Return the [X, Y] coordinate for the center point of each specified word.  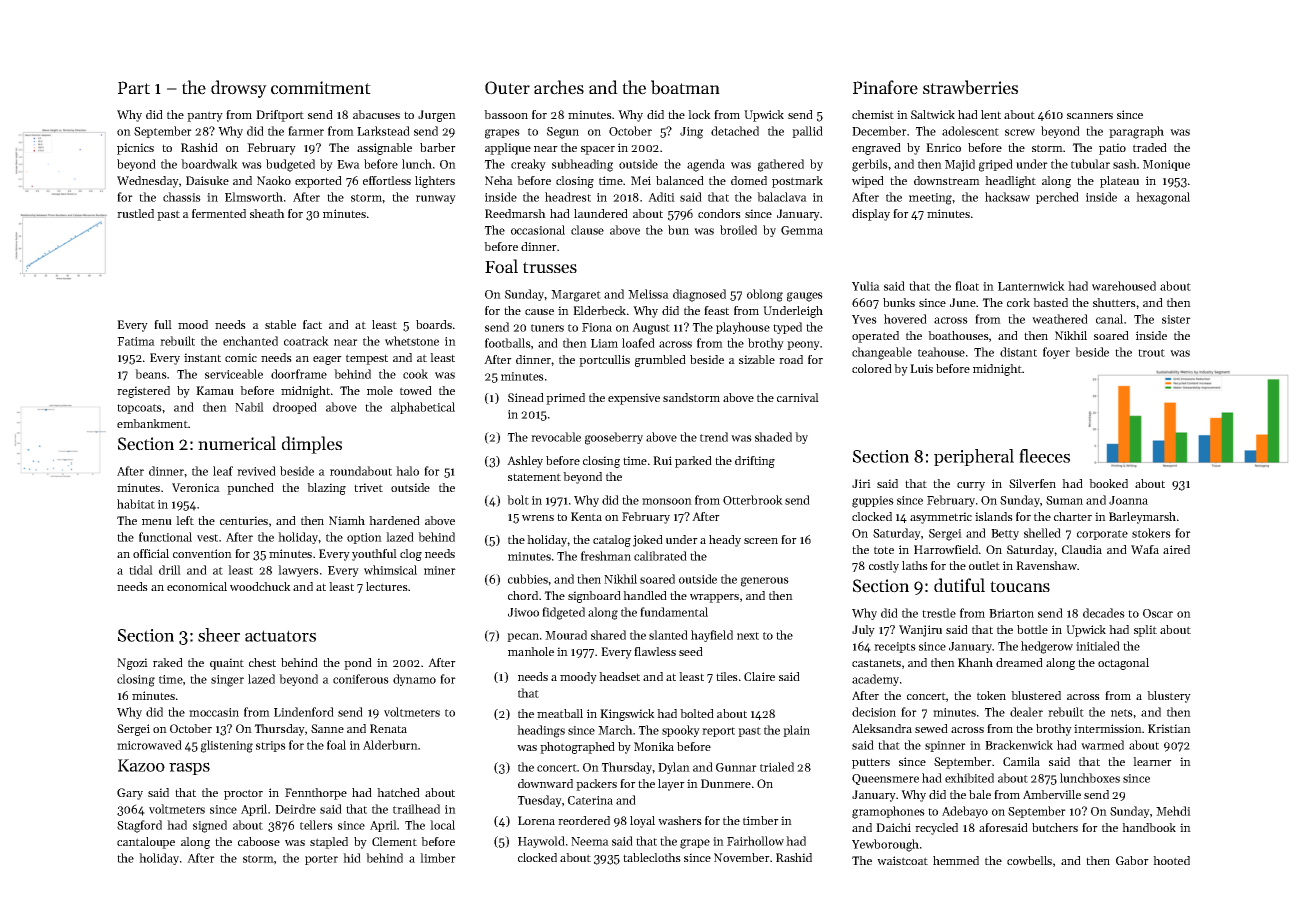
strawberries [970, 87]
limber [438, 858]
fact [312, 324]
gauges [805, 297]
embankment [152, 423]
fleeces [1044, 456]
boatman [685, 87]
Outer [507, 88]
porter [321, 860]
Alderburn [390, 745]
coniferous [361, 679]
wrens [538, 518]
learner [1152, 761]
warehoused [1124, 286]
